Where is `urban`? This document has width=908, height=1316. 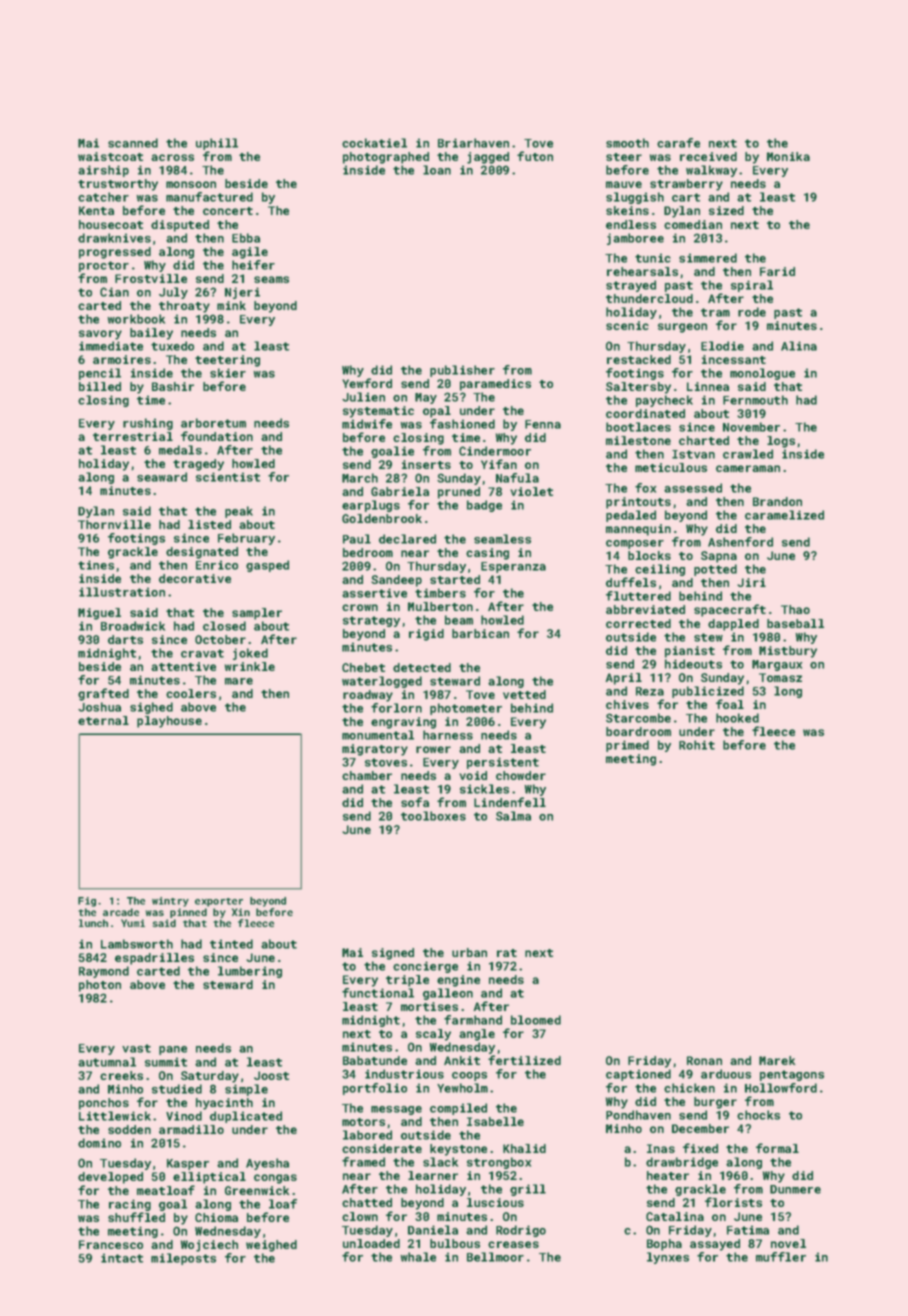 urban is located at coordinates (469, 952).
